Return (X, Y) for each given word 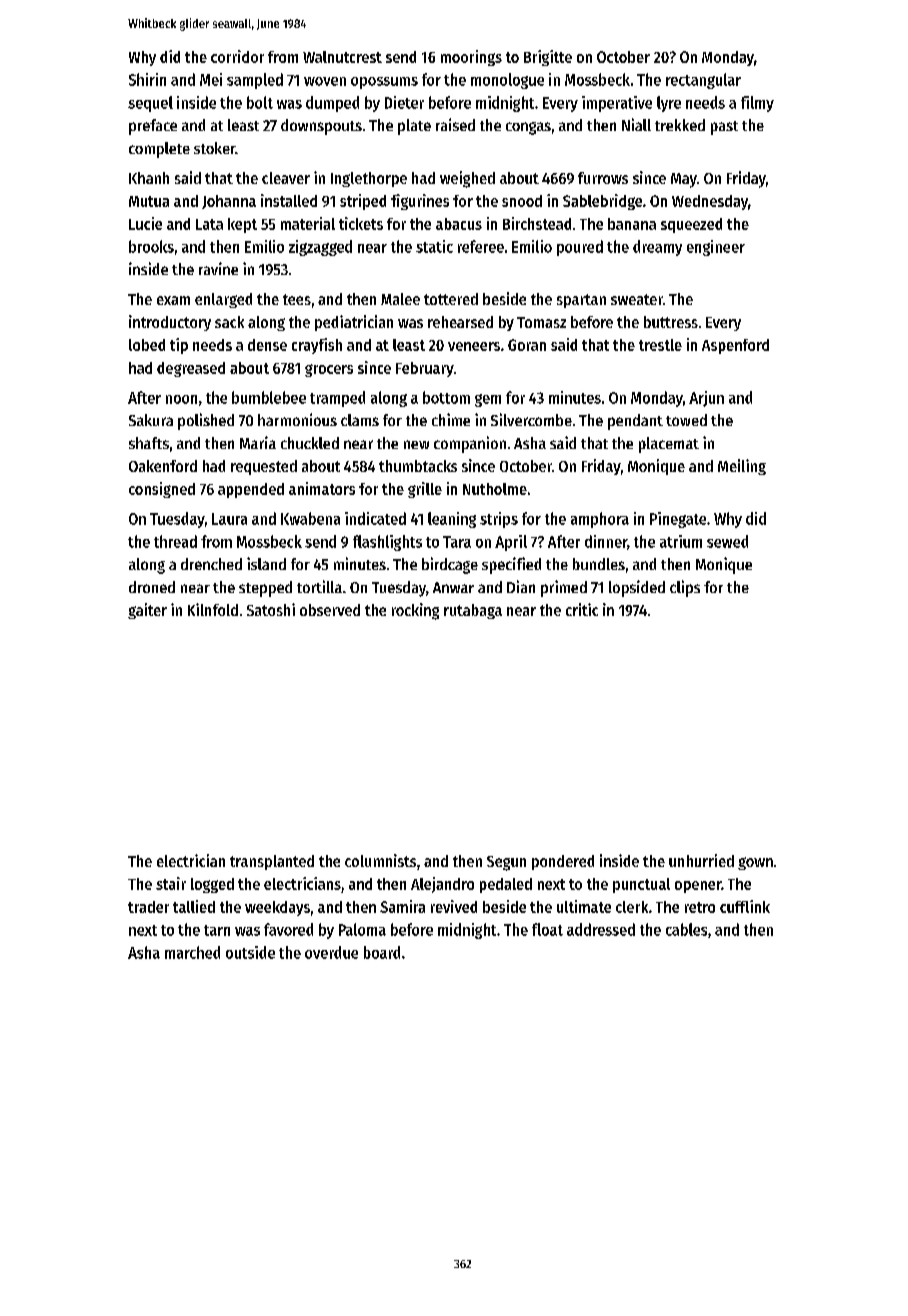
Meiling (742, 467)
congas (528, 128)
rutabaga (473, 611)
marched (192, 952)
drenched (211, 564)
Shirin (147, 79)
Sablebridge (602, 202)
